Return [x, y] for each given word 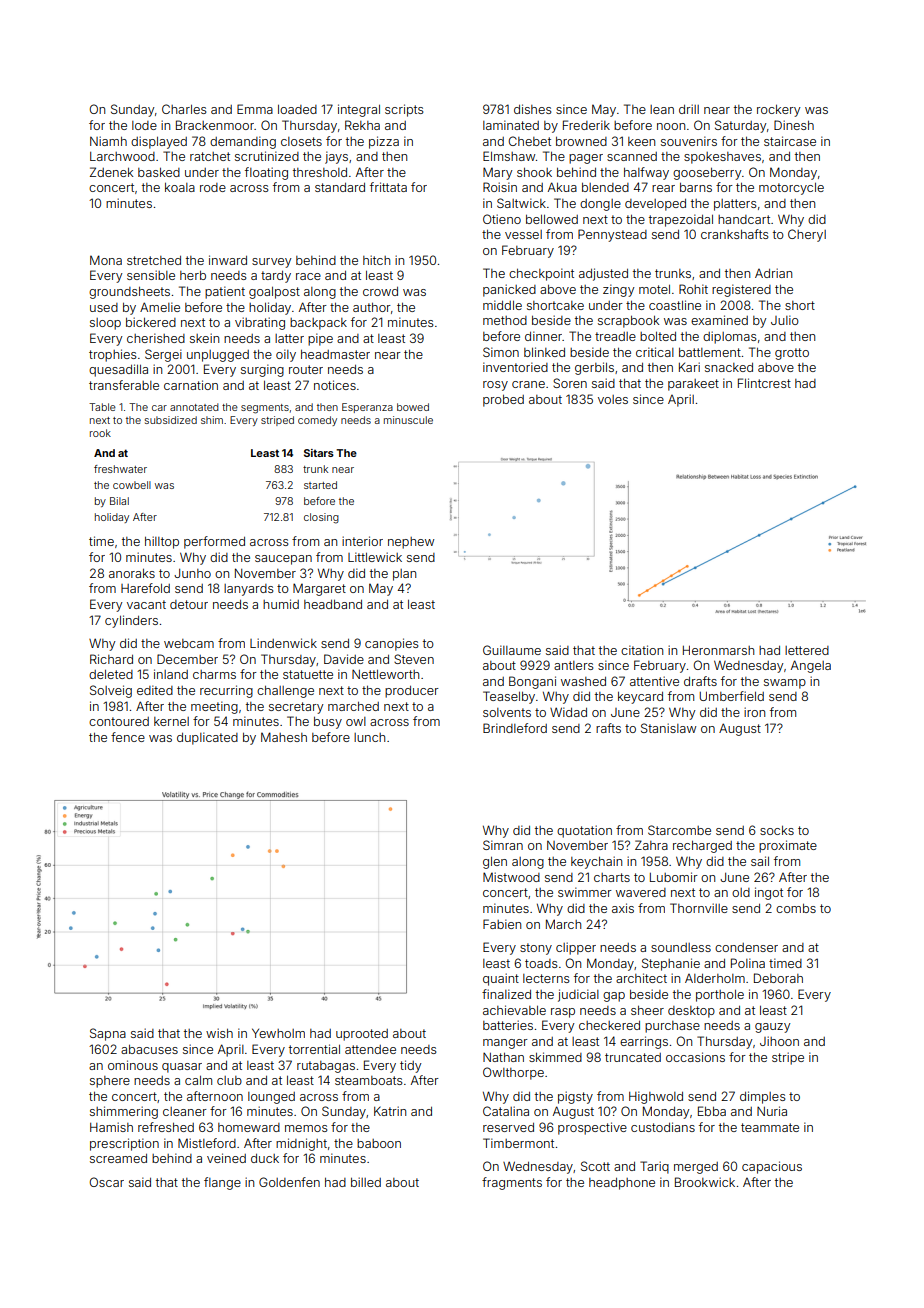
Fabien [502, 924]
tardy [276, 277]
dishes [533, 109]
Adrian [773, 273]
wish [219, 1033]
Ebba [712, 1111]
